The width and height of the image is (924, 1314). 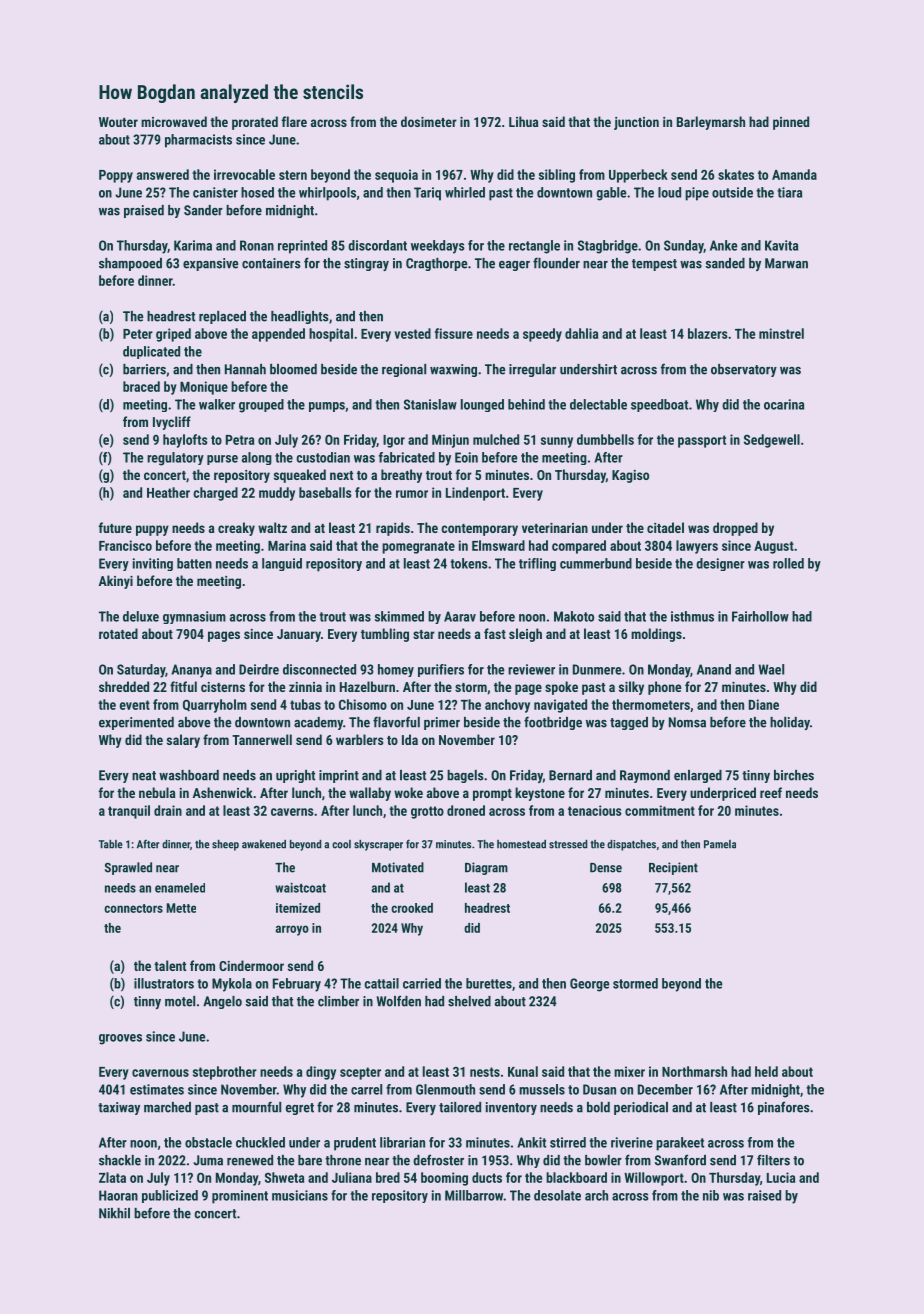 What do you see at coordinates (474, 1195) in the image?
I see `Millbarrow` at bounding box center [474, 1195].
